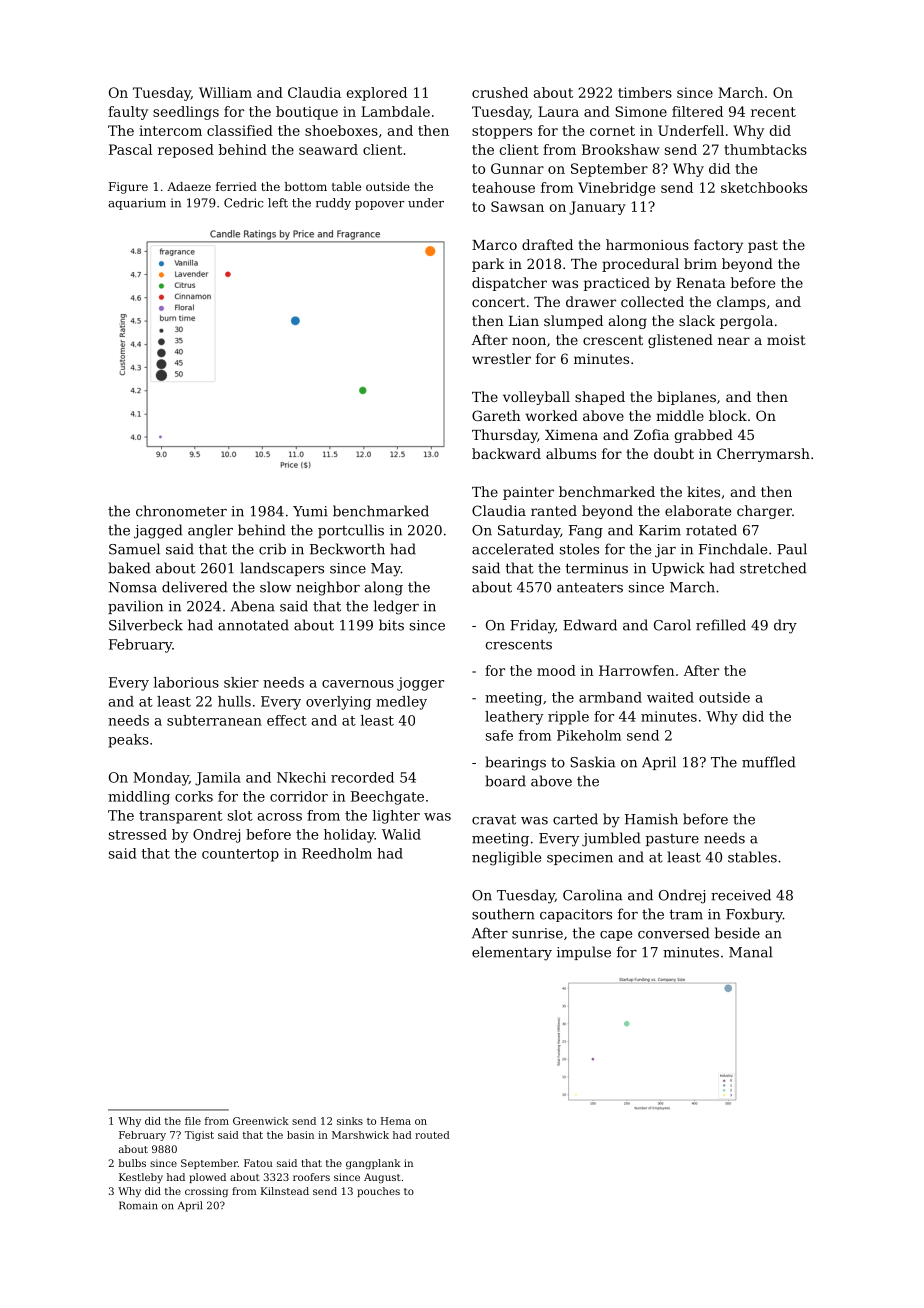 This image has height=1308, width=924. I want to click on Tigist, so click(199, 1136).
